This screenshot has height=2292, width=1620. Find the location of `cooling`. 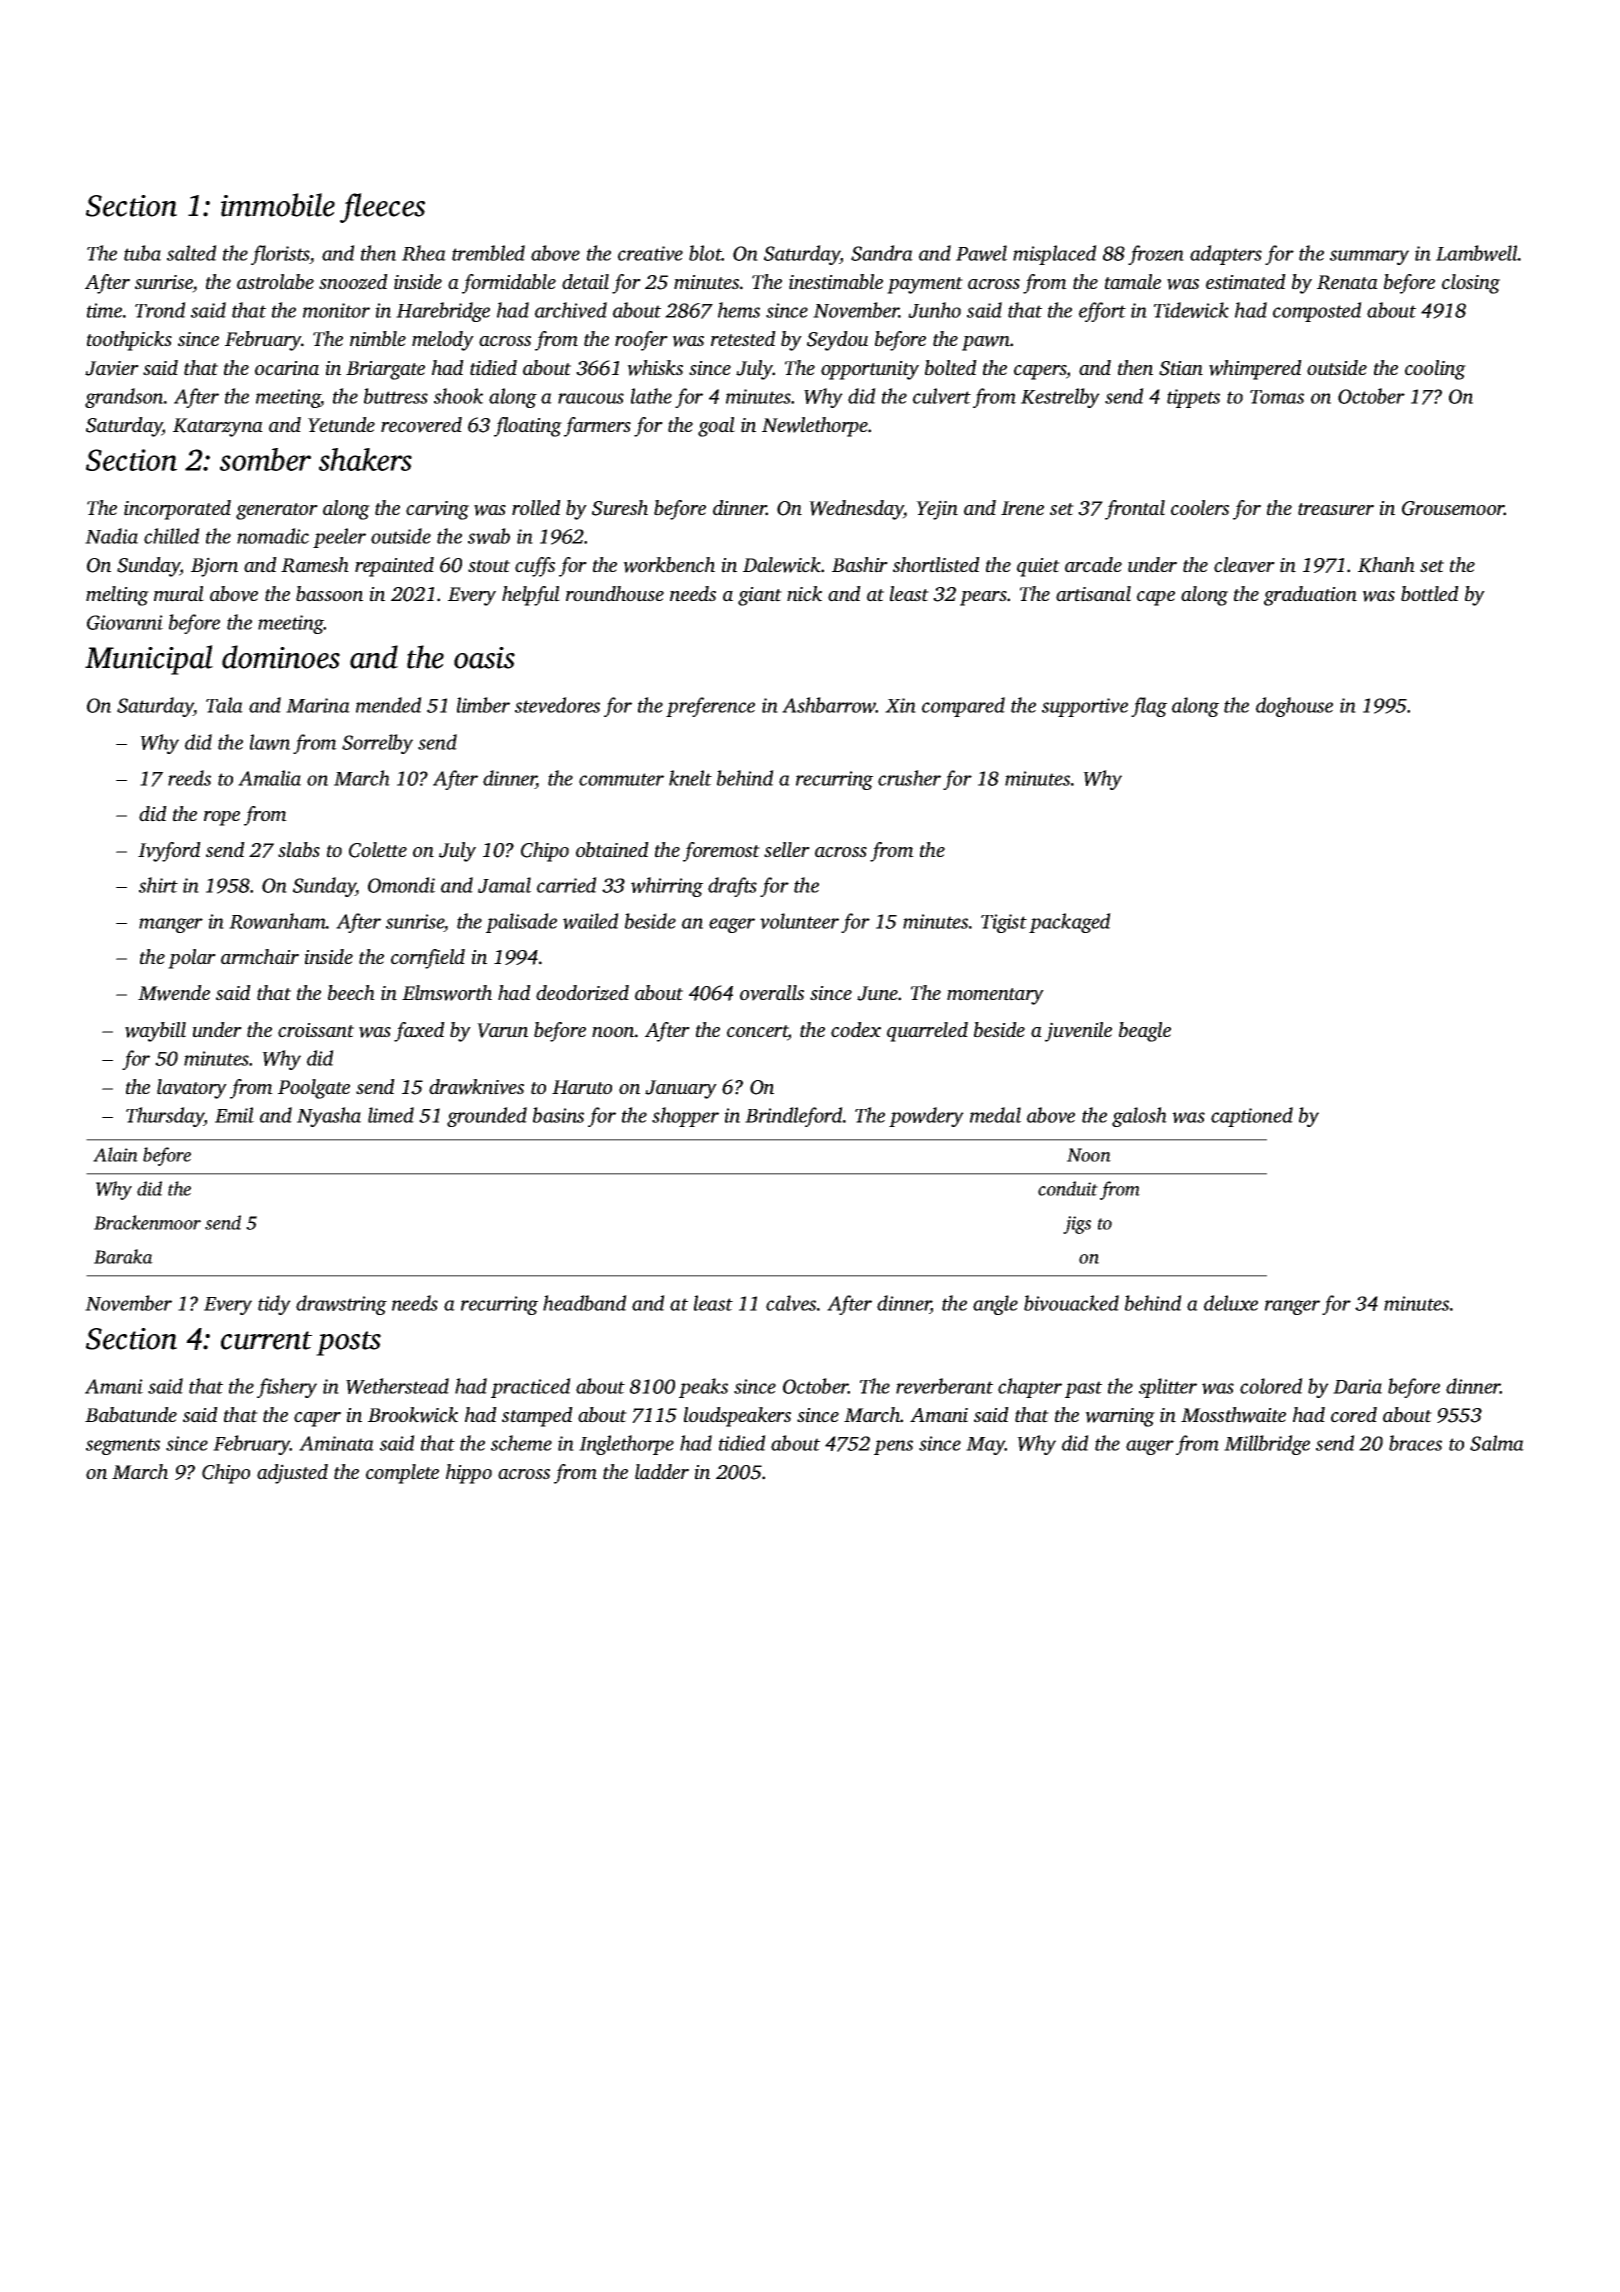

cooling is located at coordinates (1435, 370).
